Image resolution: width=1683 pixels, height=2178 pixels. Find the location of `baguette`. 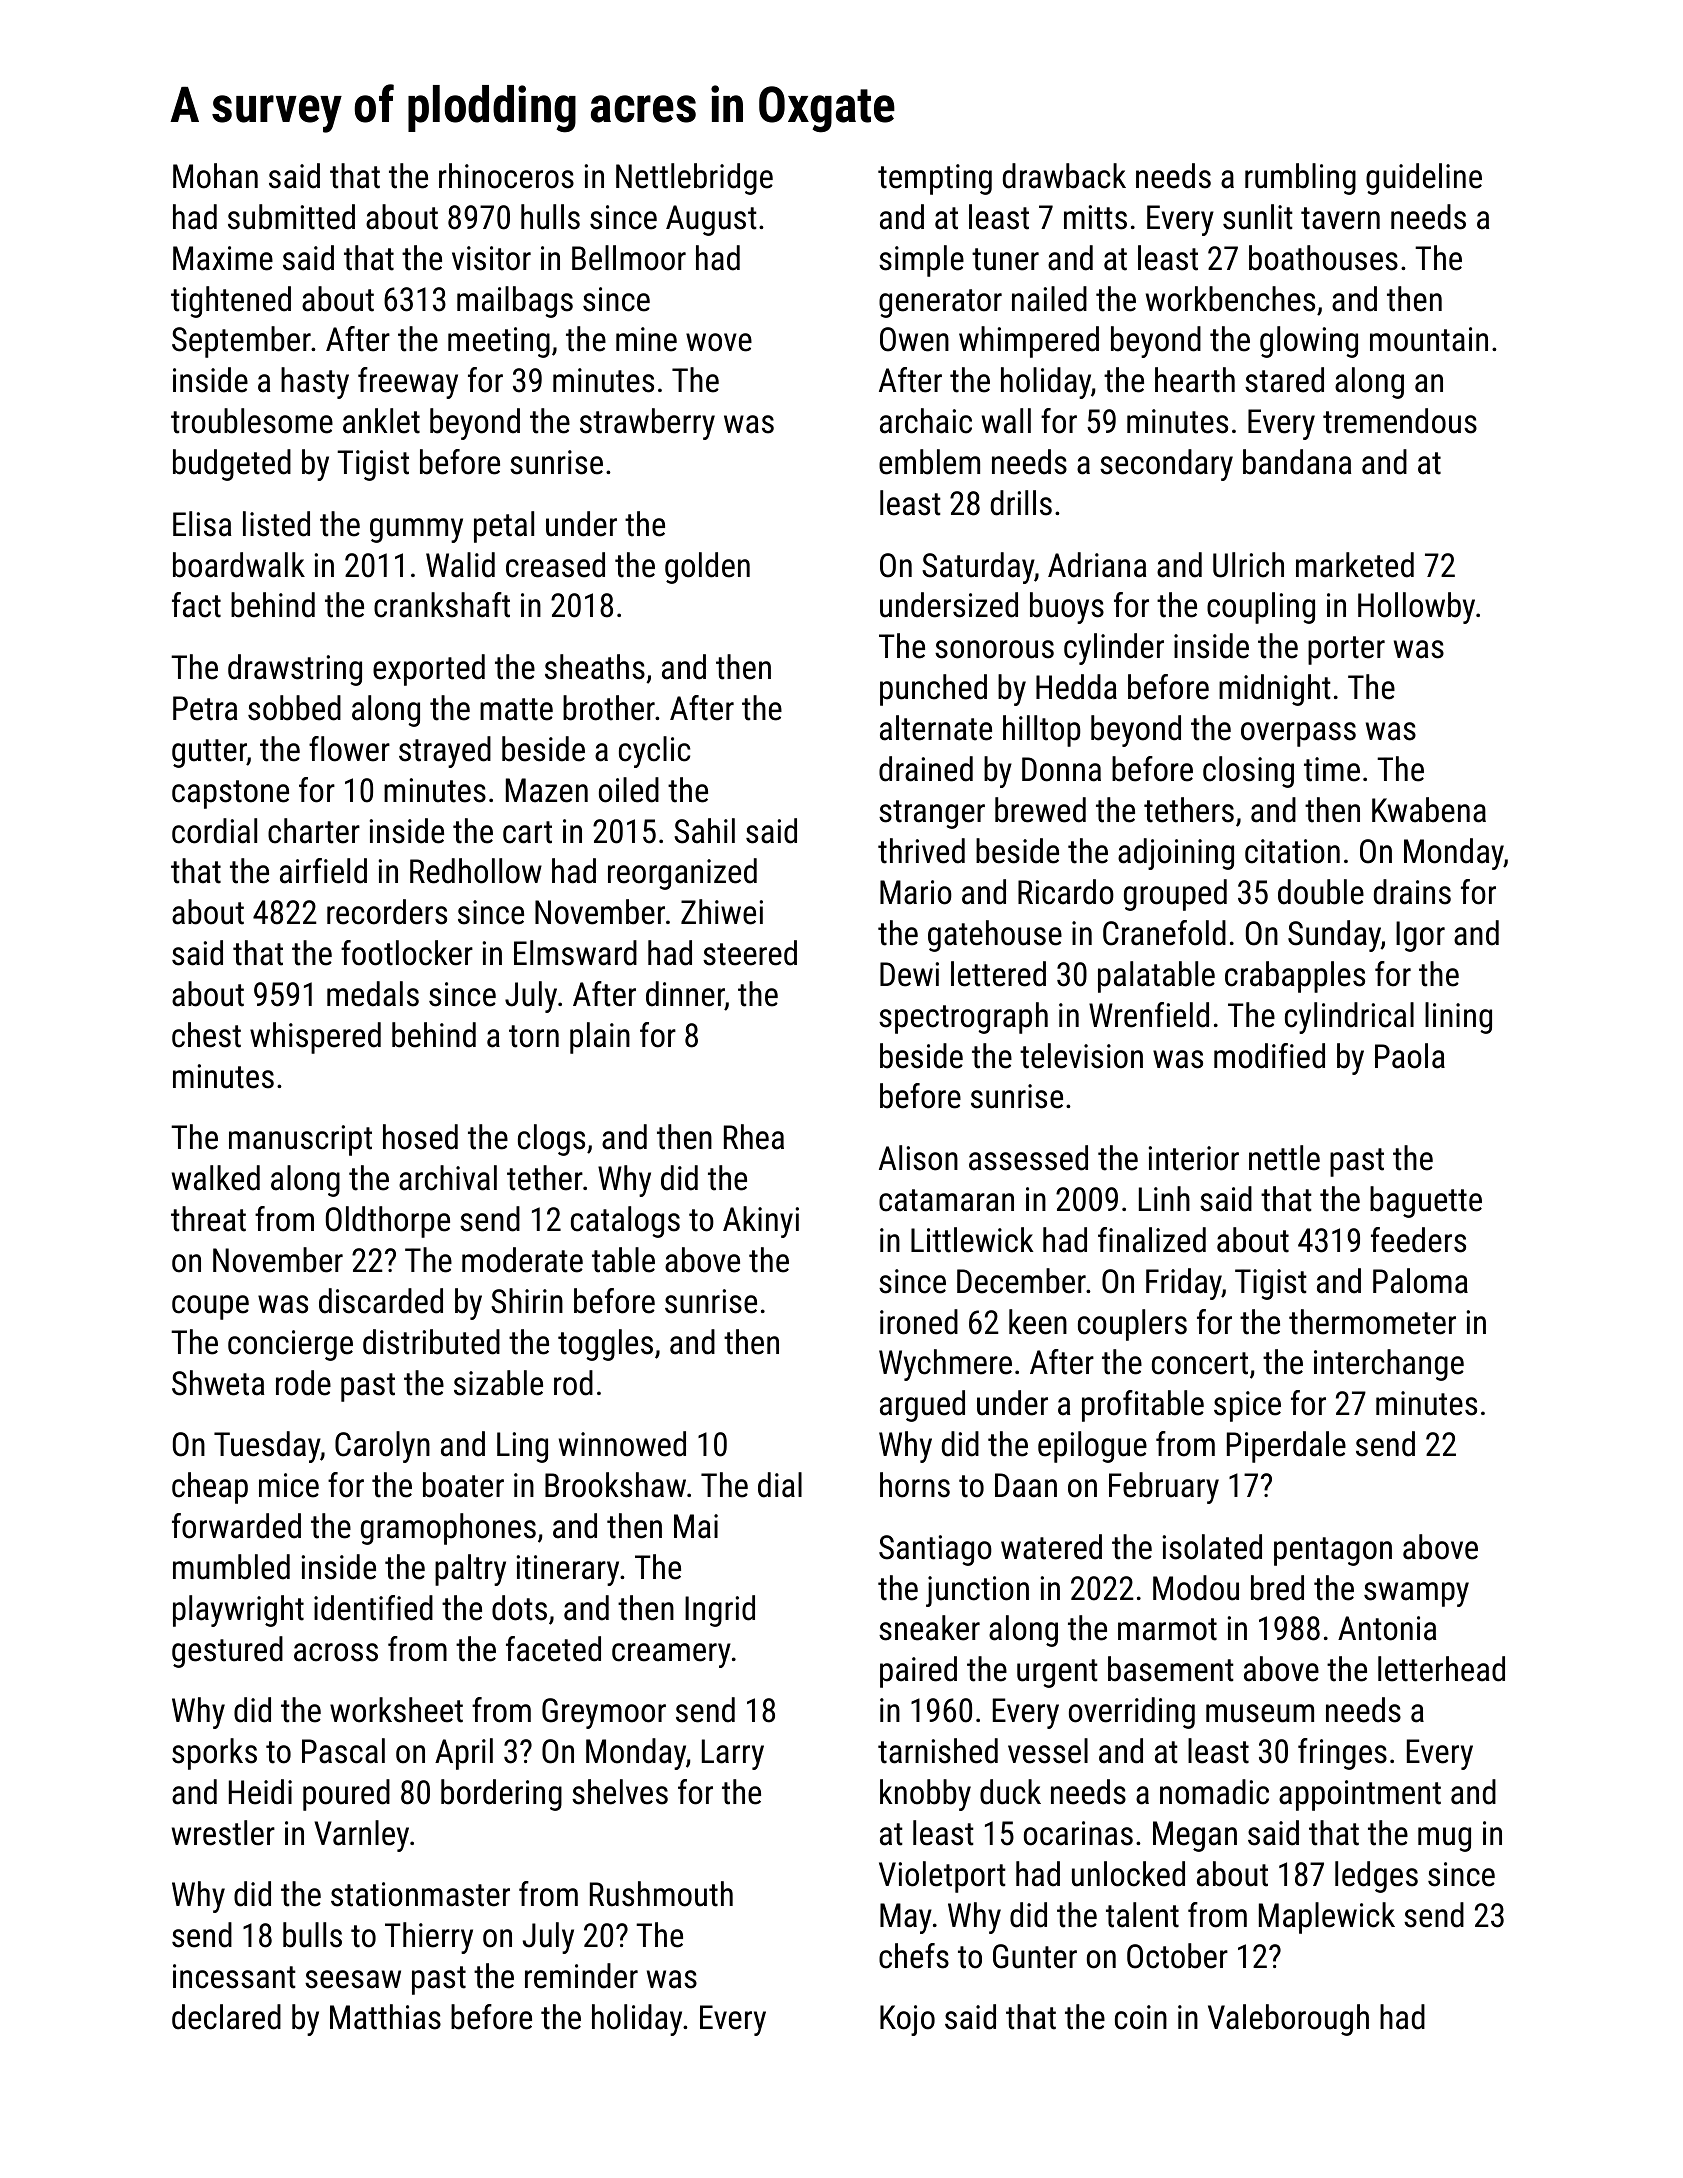

baguette is located at coordinates (1426, 1202).
